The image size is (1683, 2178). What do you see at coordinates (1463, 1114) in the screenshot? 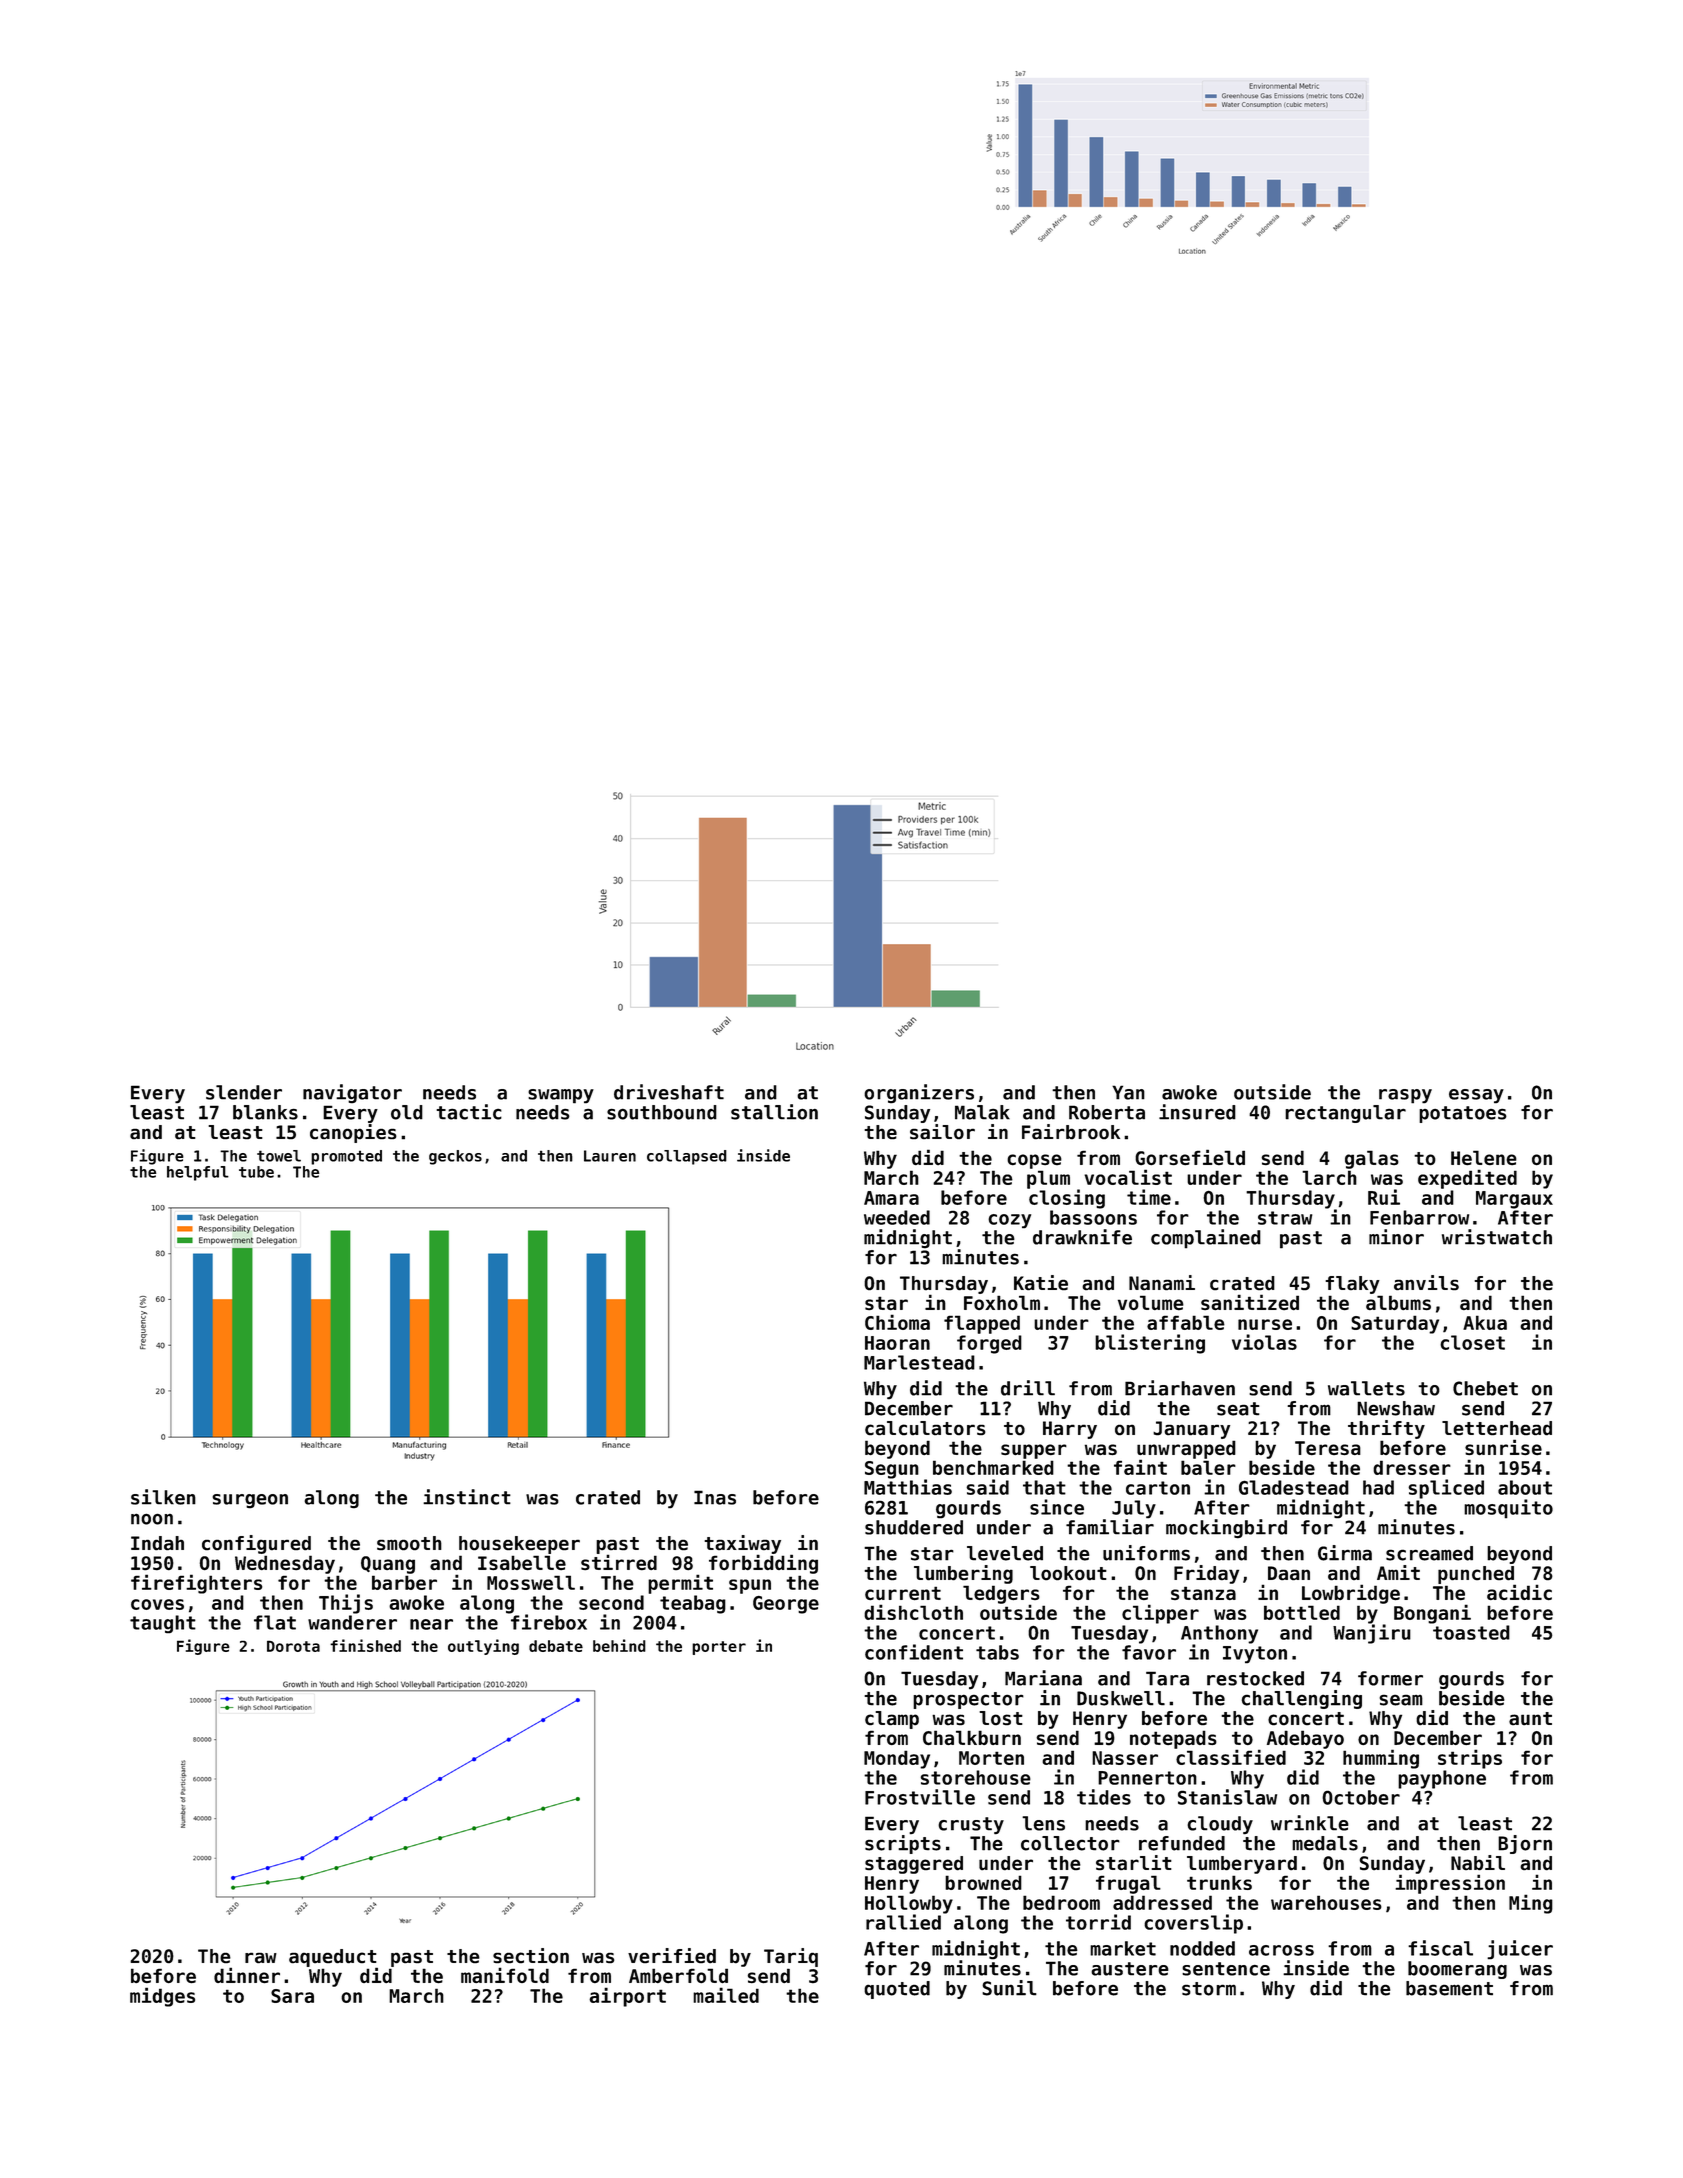
I see `potatoes` at bounding box center [1463, 1114].
